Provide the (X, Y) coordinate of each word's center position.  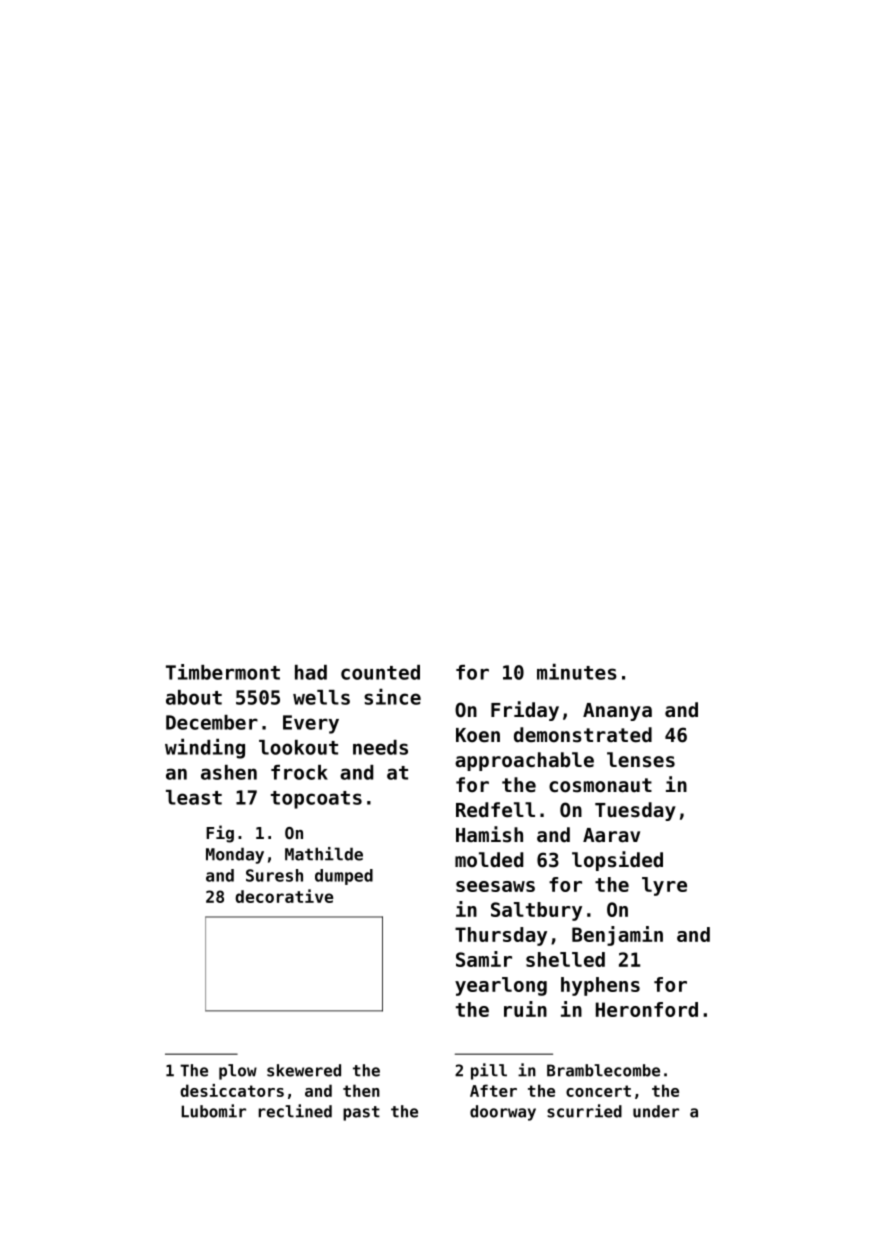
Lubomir (213, 1111)
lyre (664, 886)
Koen (478, 735)
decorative (284, 896)
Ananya (617, 712)
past (361, 1113)
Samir (484, 959)
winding (205, 749)
